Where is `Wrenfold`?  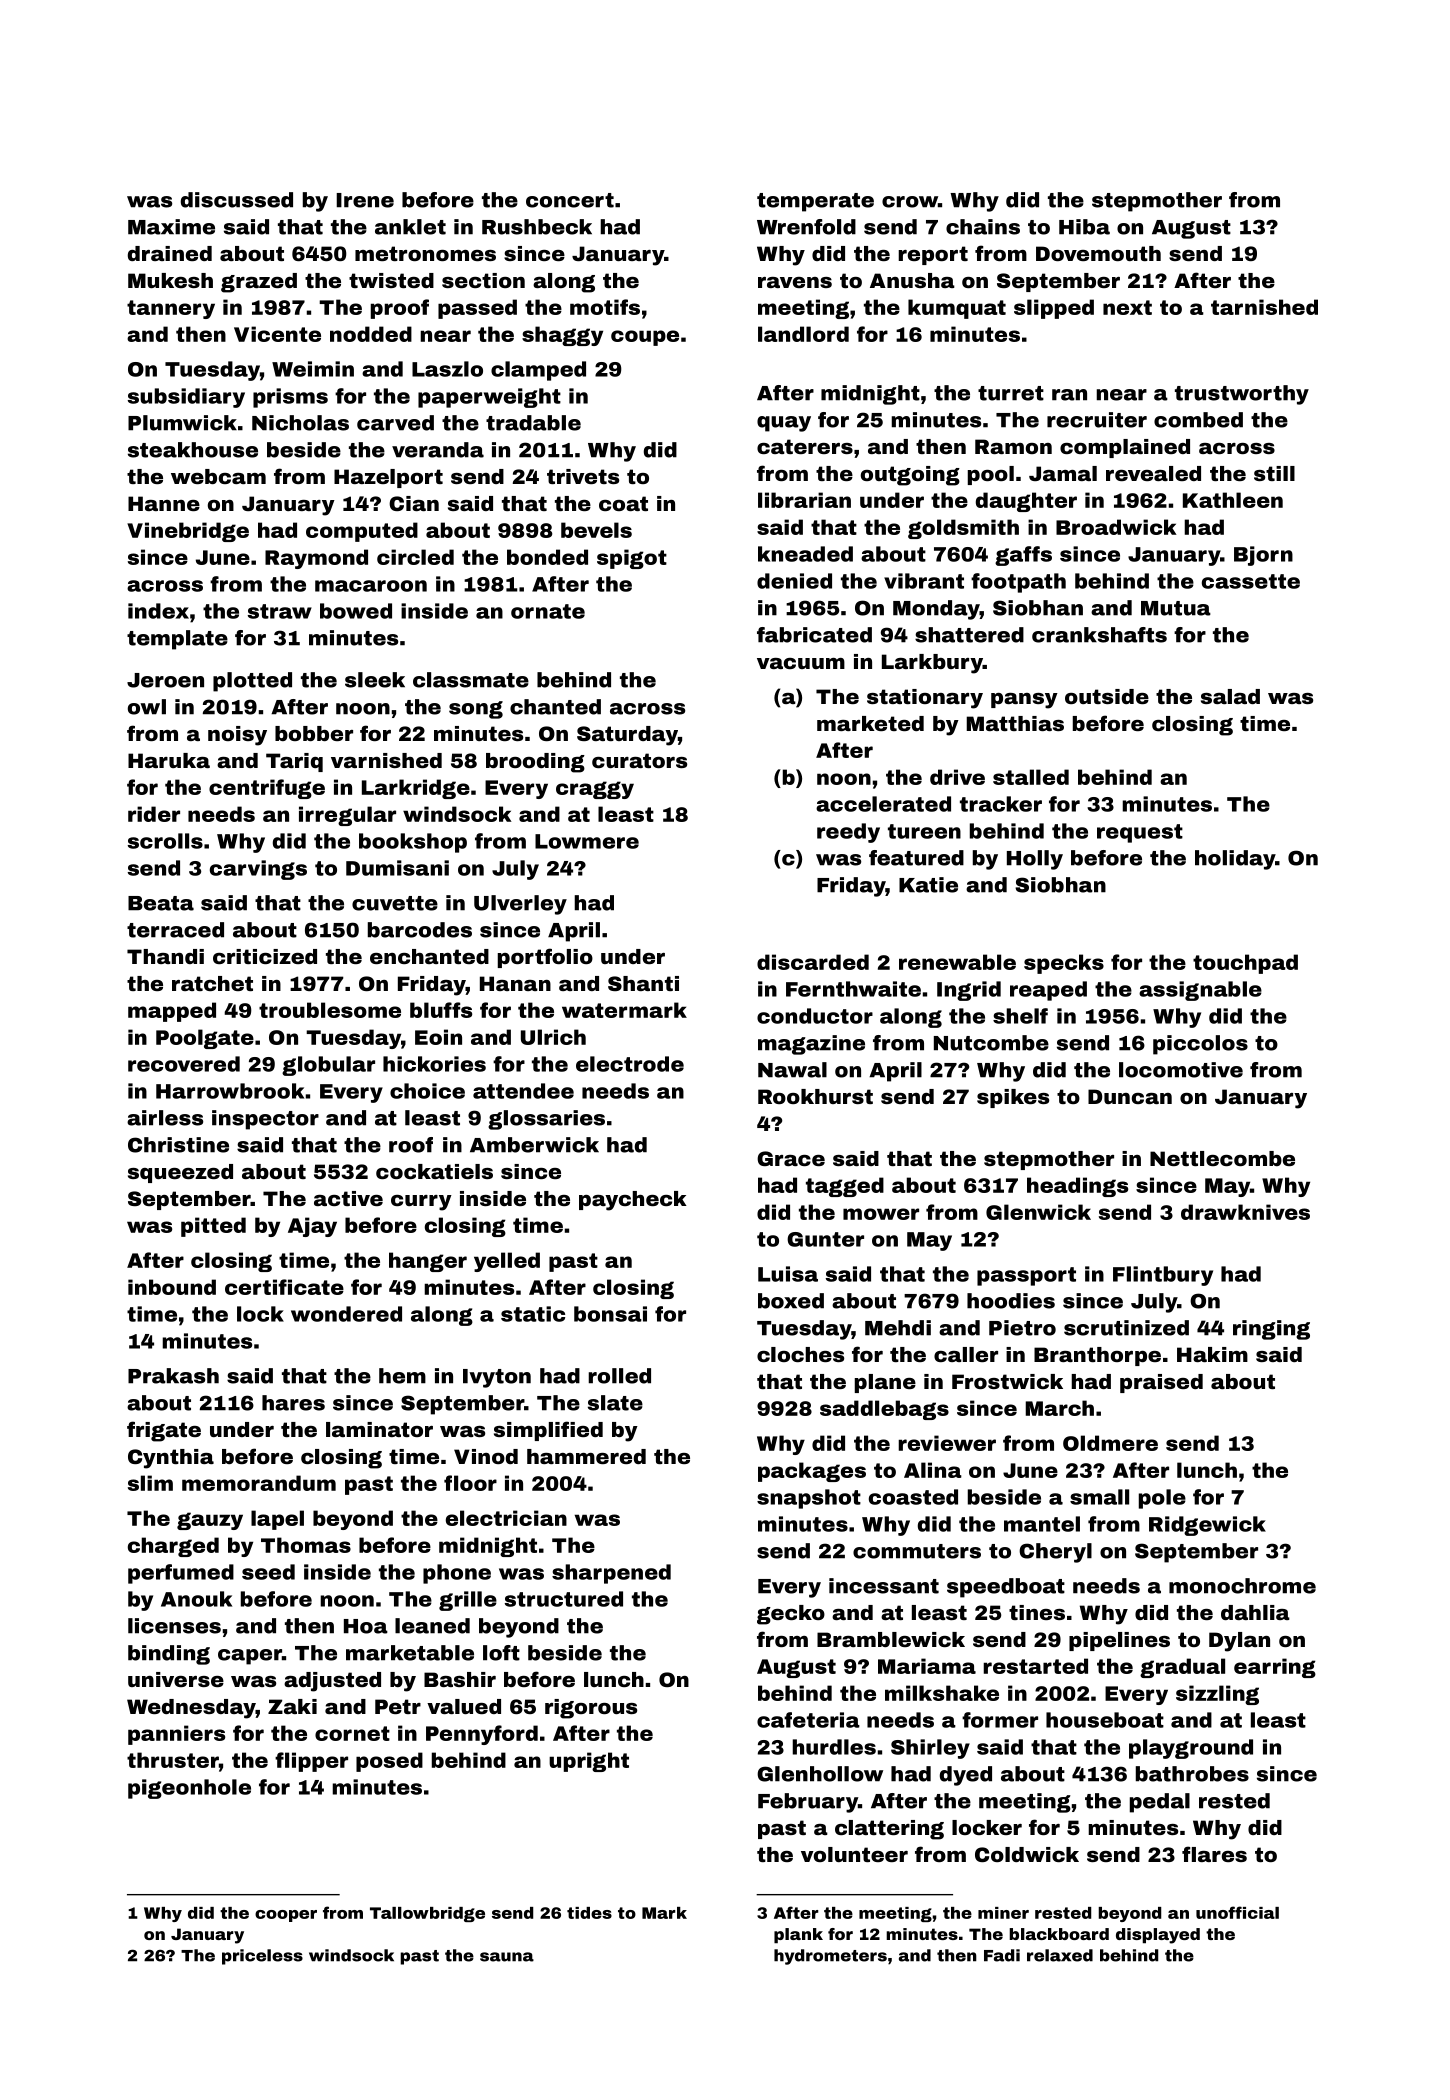
Wrenfold is located at coordinates (806, 227).
